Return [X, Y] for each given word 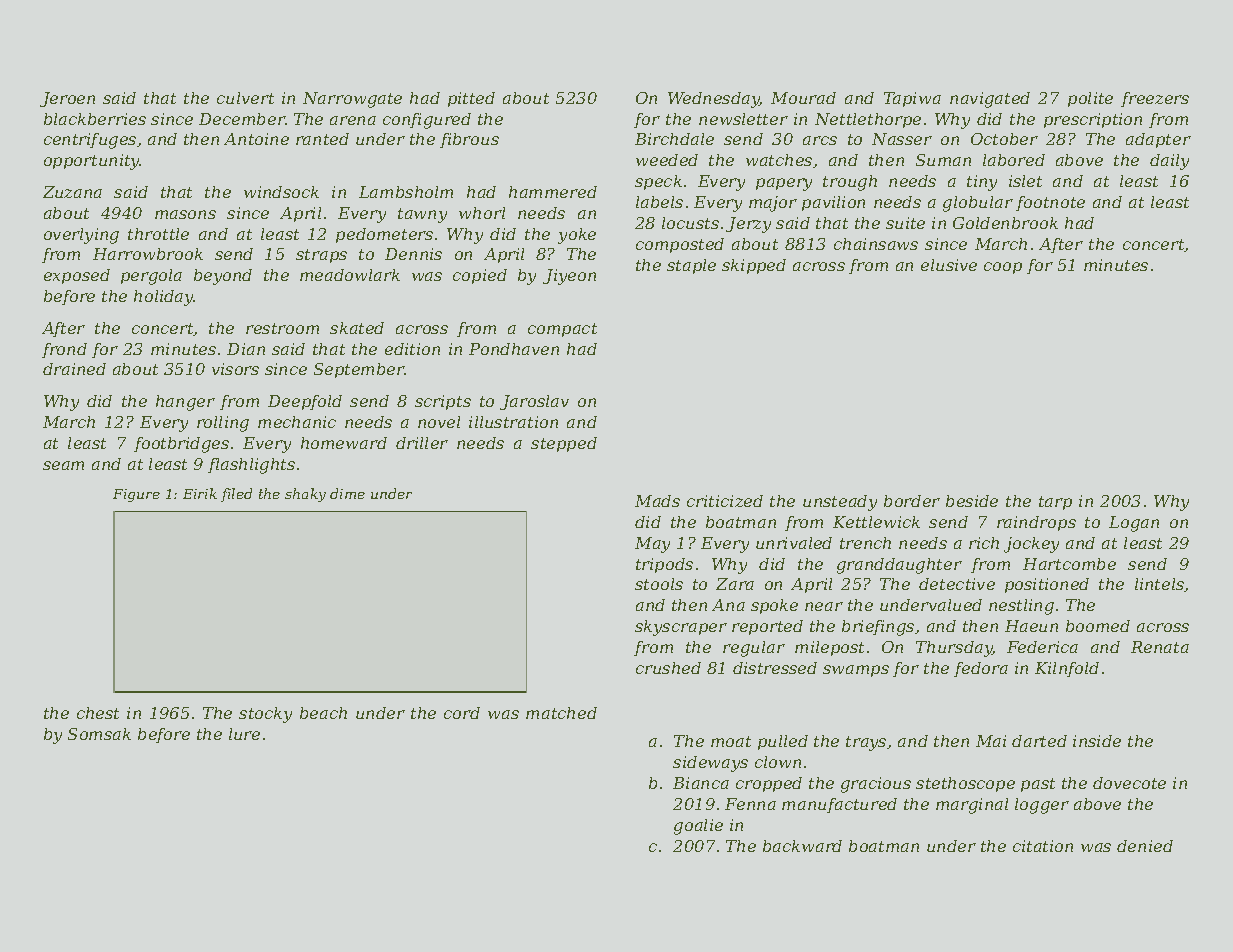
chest [98, 713]
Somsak [99, 734]
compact [562, 330]
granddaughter [899, 566]
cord [462, 713]
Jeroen [67, 99]
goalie [698, 827]
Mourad [803, 98]
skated [357, 328]
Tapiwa [912, 99]
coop [1003, 268]
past [1038, 785]
